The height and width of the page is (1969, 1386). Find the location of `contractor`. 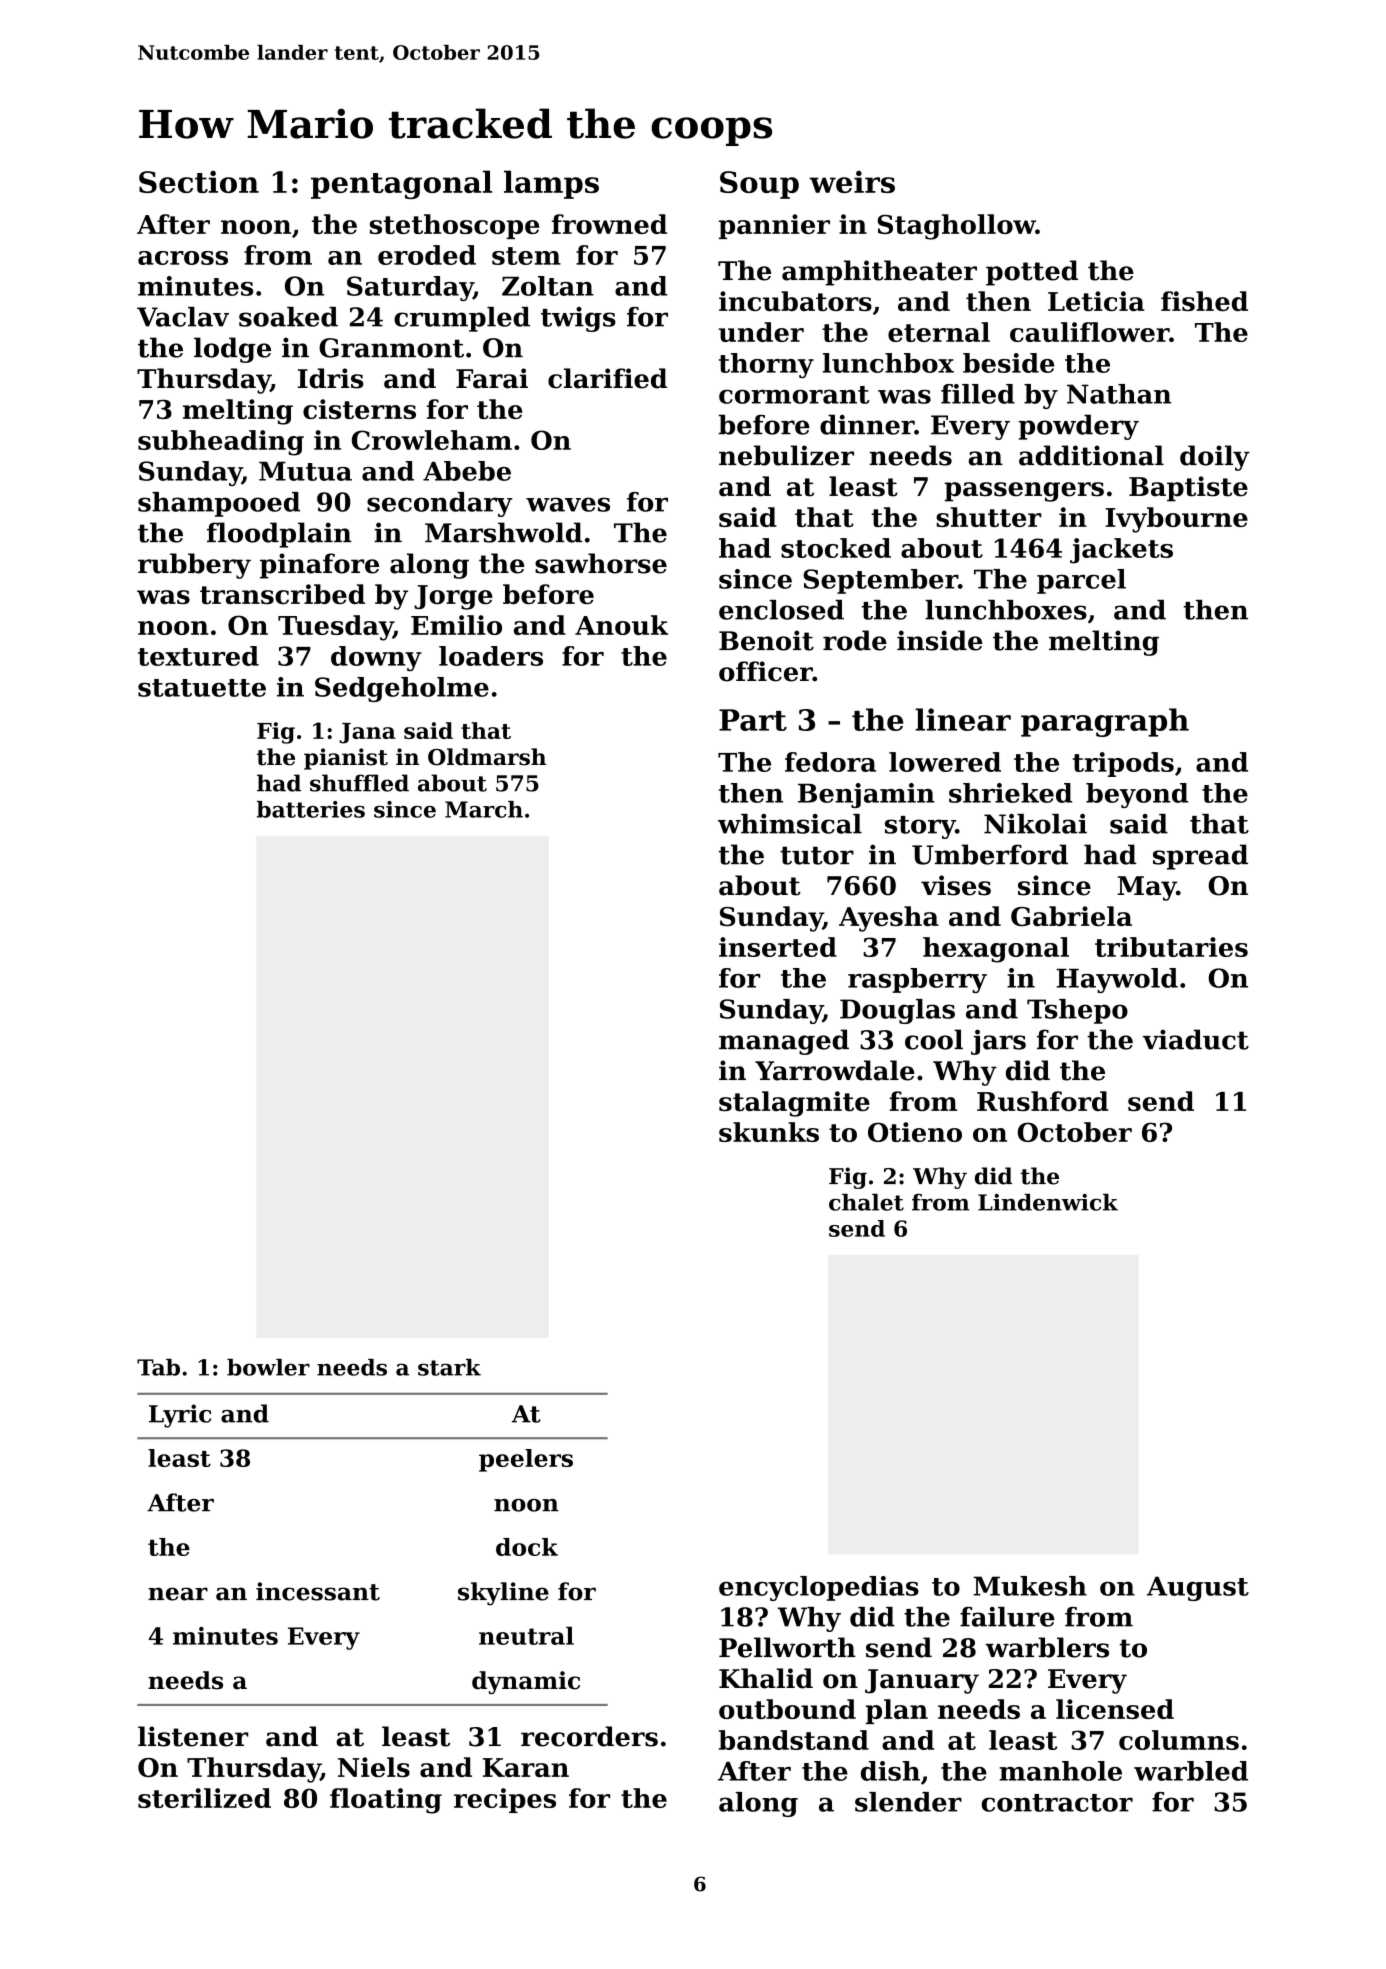

contractor is located at coordinates (1057, 1803).
